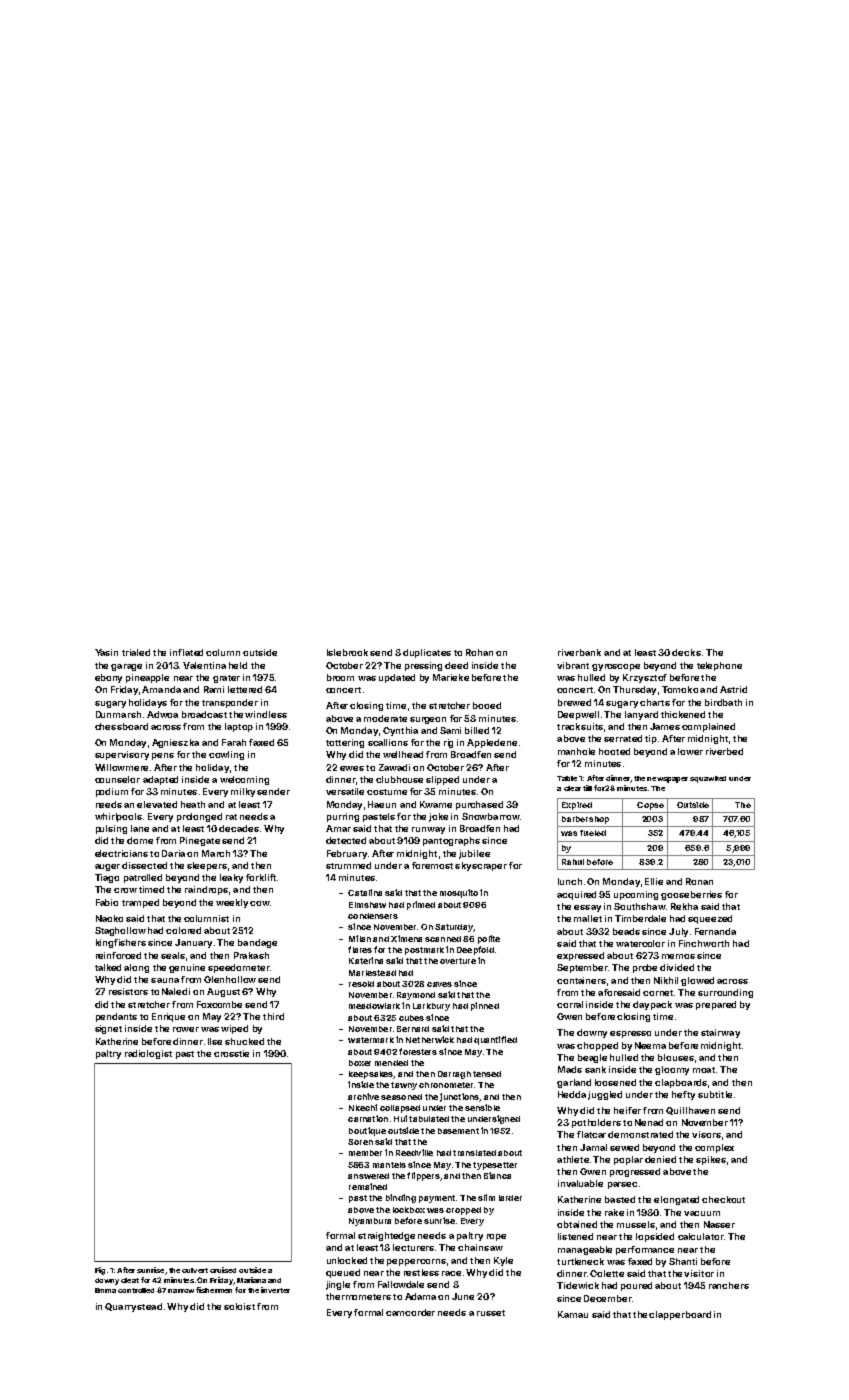 This screenshot has width=849, height=1400. What do you see at coordinates (136, 1290) in the screenshot?
I see `controlled` at bounding box center [136, 1290].
